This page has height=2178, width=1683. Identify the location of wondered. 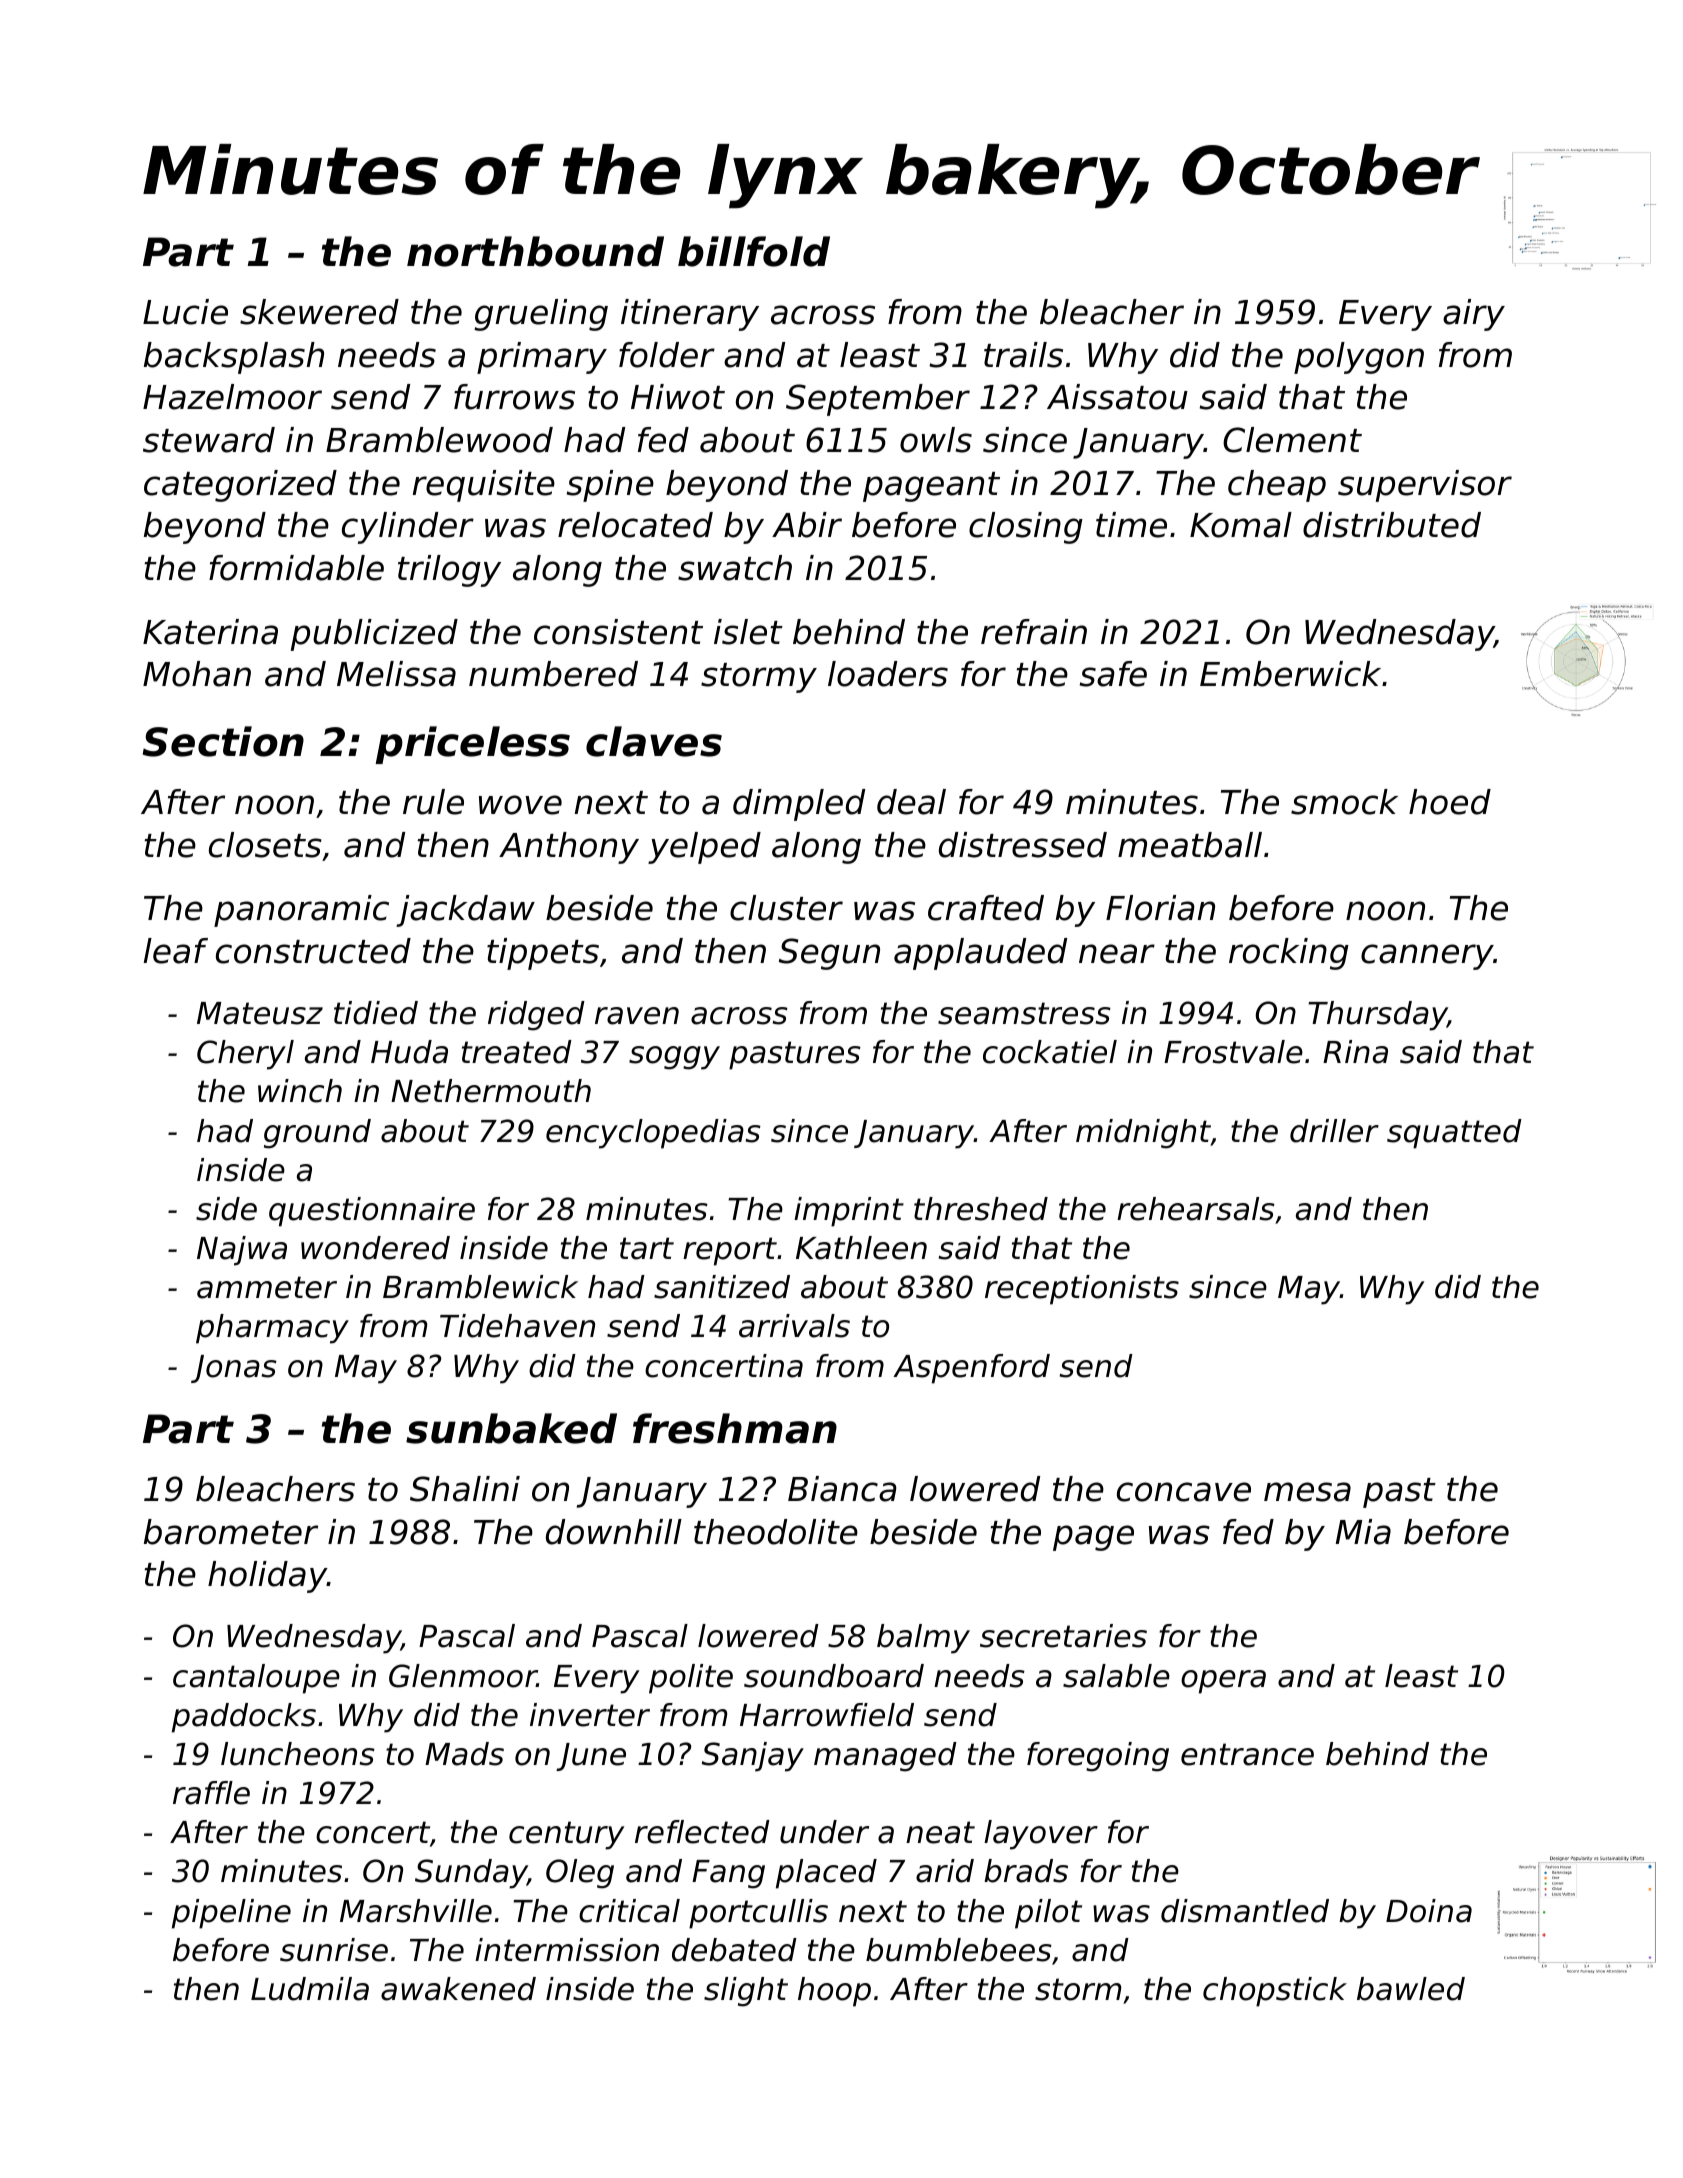
(375, 1248).
